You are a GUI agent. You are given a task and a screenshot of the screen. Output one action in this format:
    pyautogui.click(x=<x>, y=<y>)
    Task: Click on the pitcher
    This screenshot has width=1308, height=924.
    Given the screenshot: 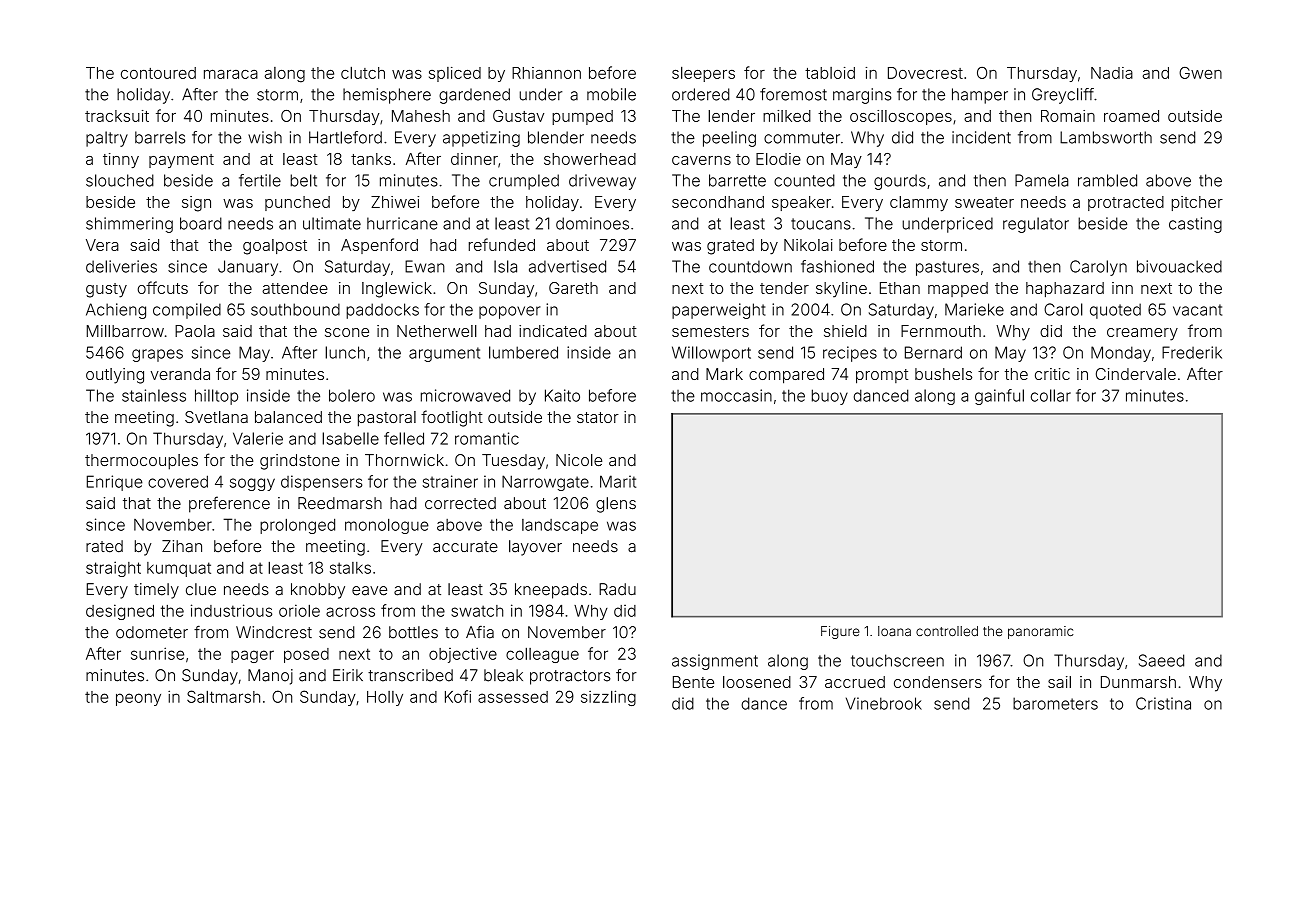 What is the action you would take?
    pyautogui.click(x=1197, y=203)
